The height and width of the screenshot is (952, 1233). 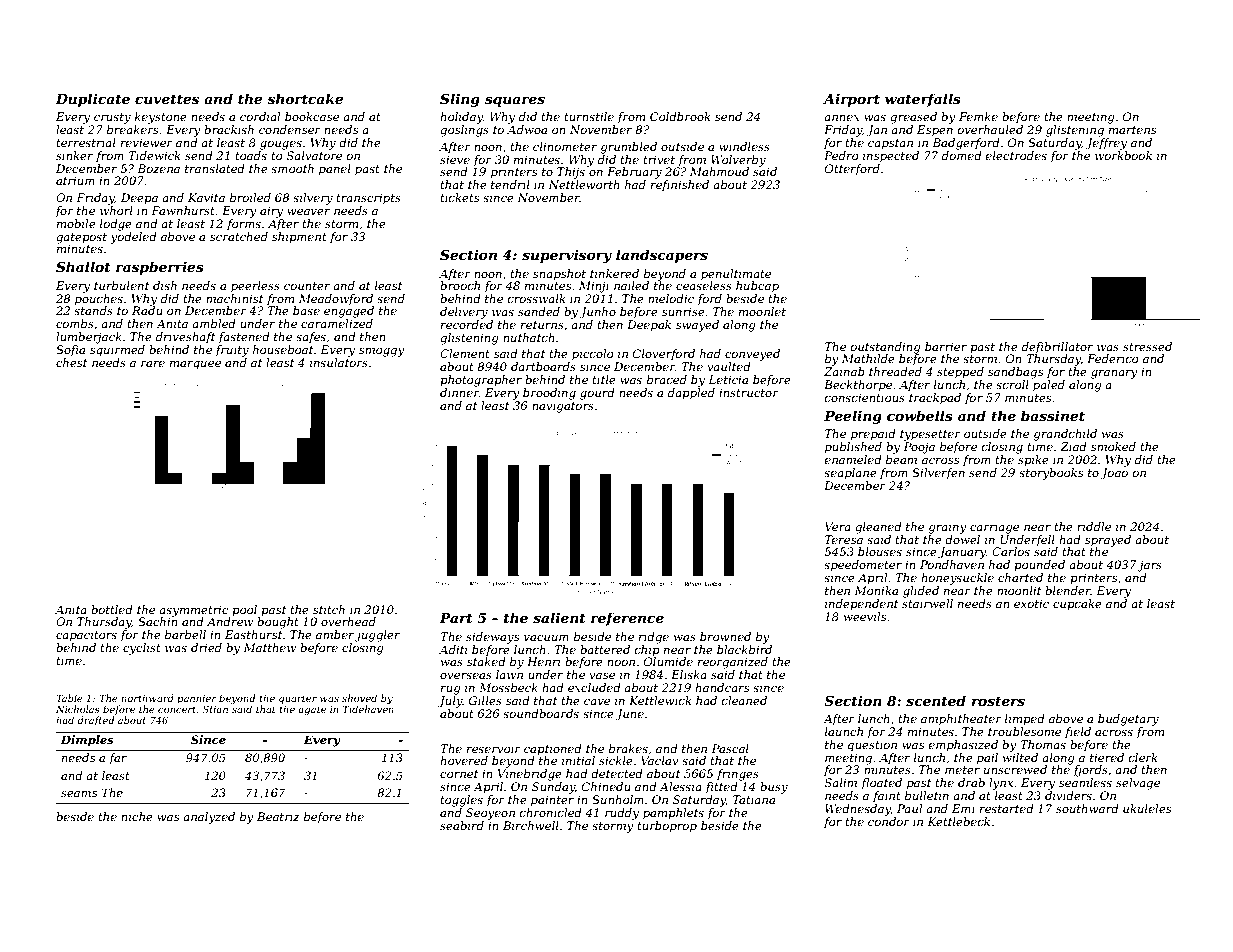 I want to click on cuvettes, so click(x=167, y=99).
